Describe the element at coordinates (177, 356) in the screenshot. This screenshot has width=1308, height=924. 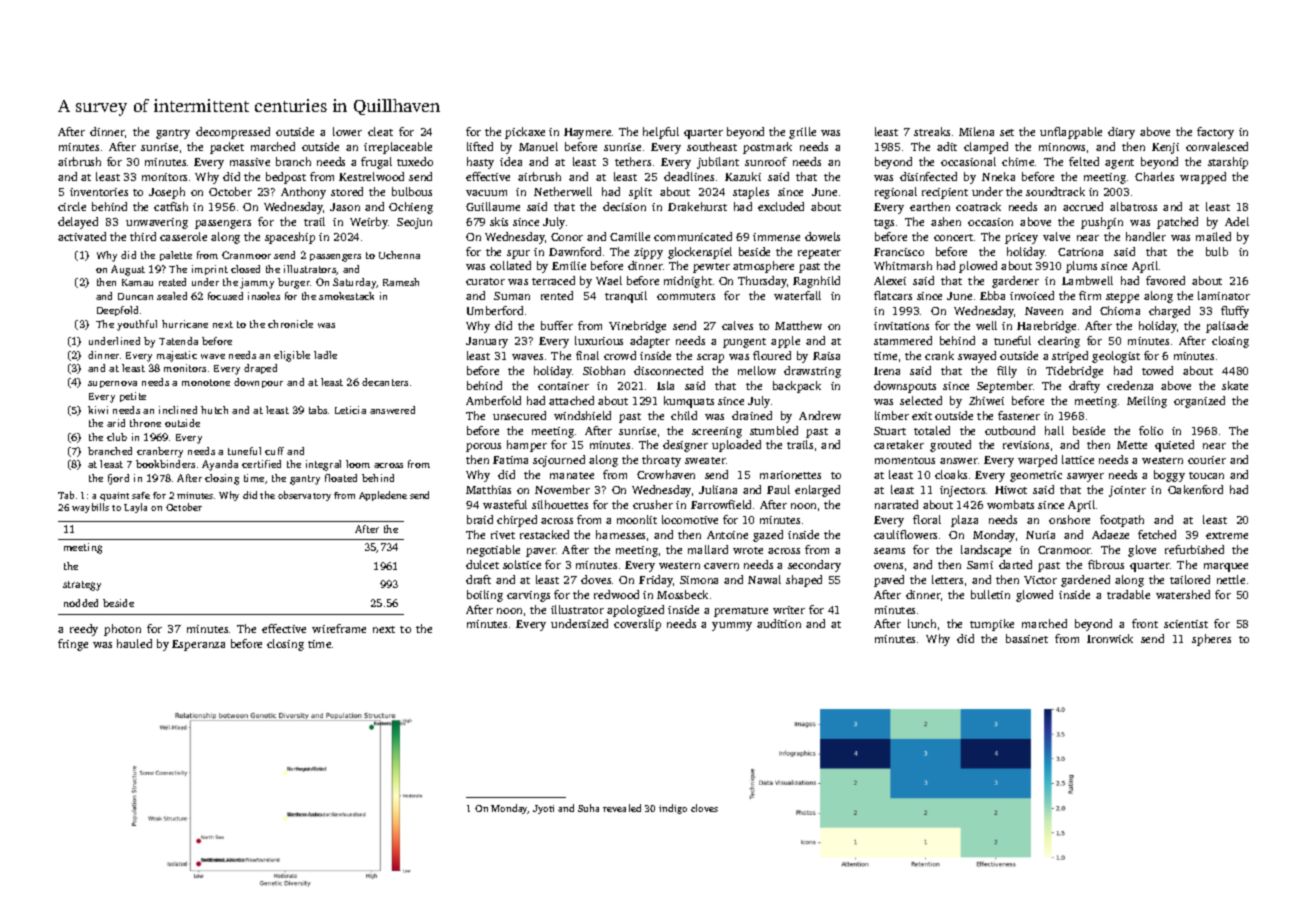
I see `majestic` at that location.
